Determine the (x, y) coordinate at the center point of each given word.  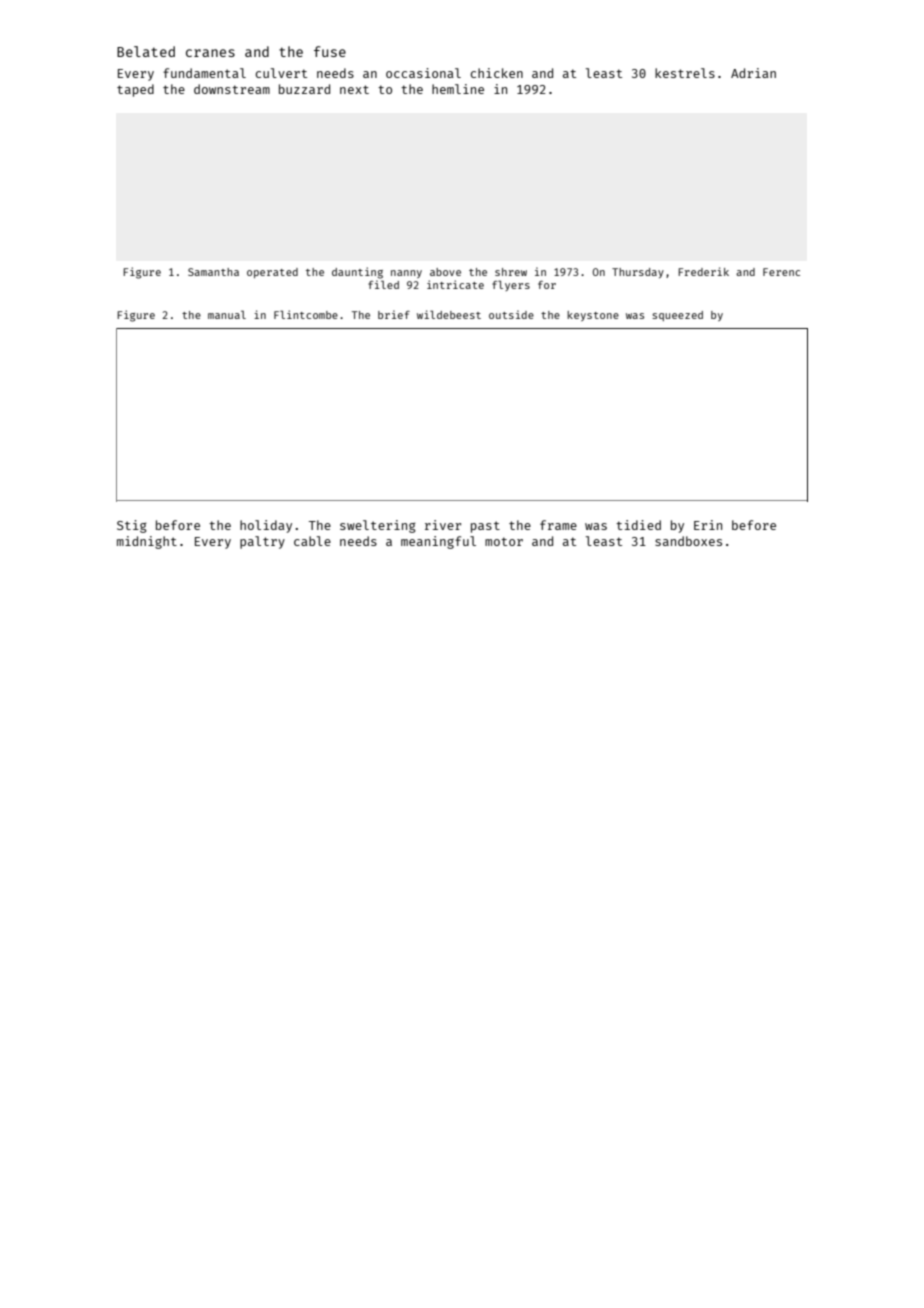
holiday (266, 526)
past (485, 527)
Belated (146, 51)
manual (227, 314)
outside (511, 314)
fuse (330, 51)
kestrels (685, 73)
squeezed (677, 316)
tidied (638, 525)
